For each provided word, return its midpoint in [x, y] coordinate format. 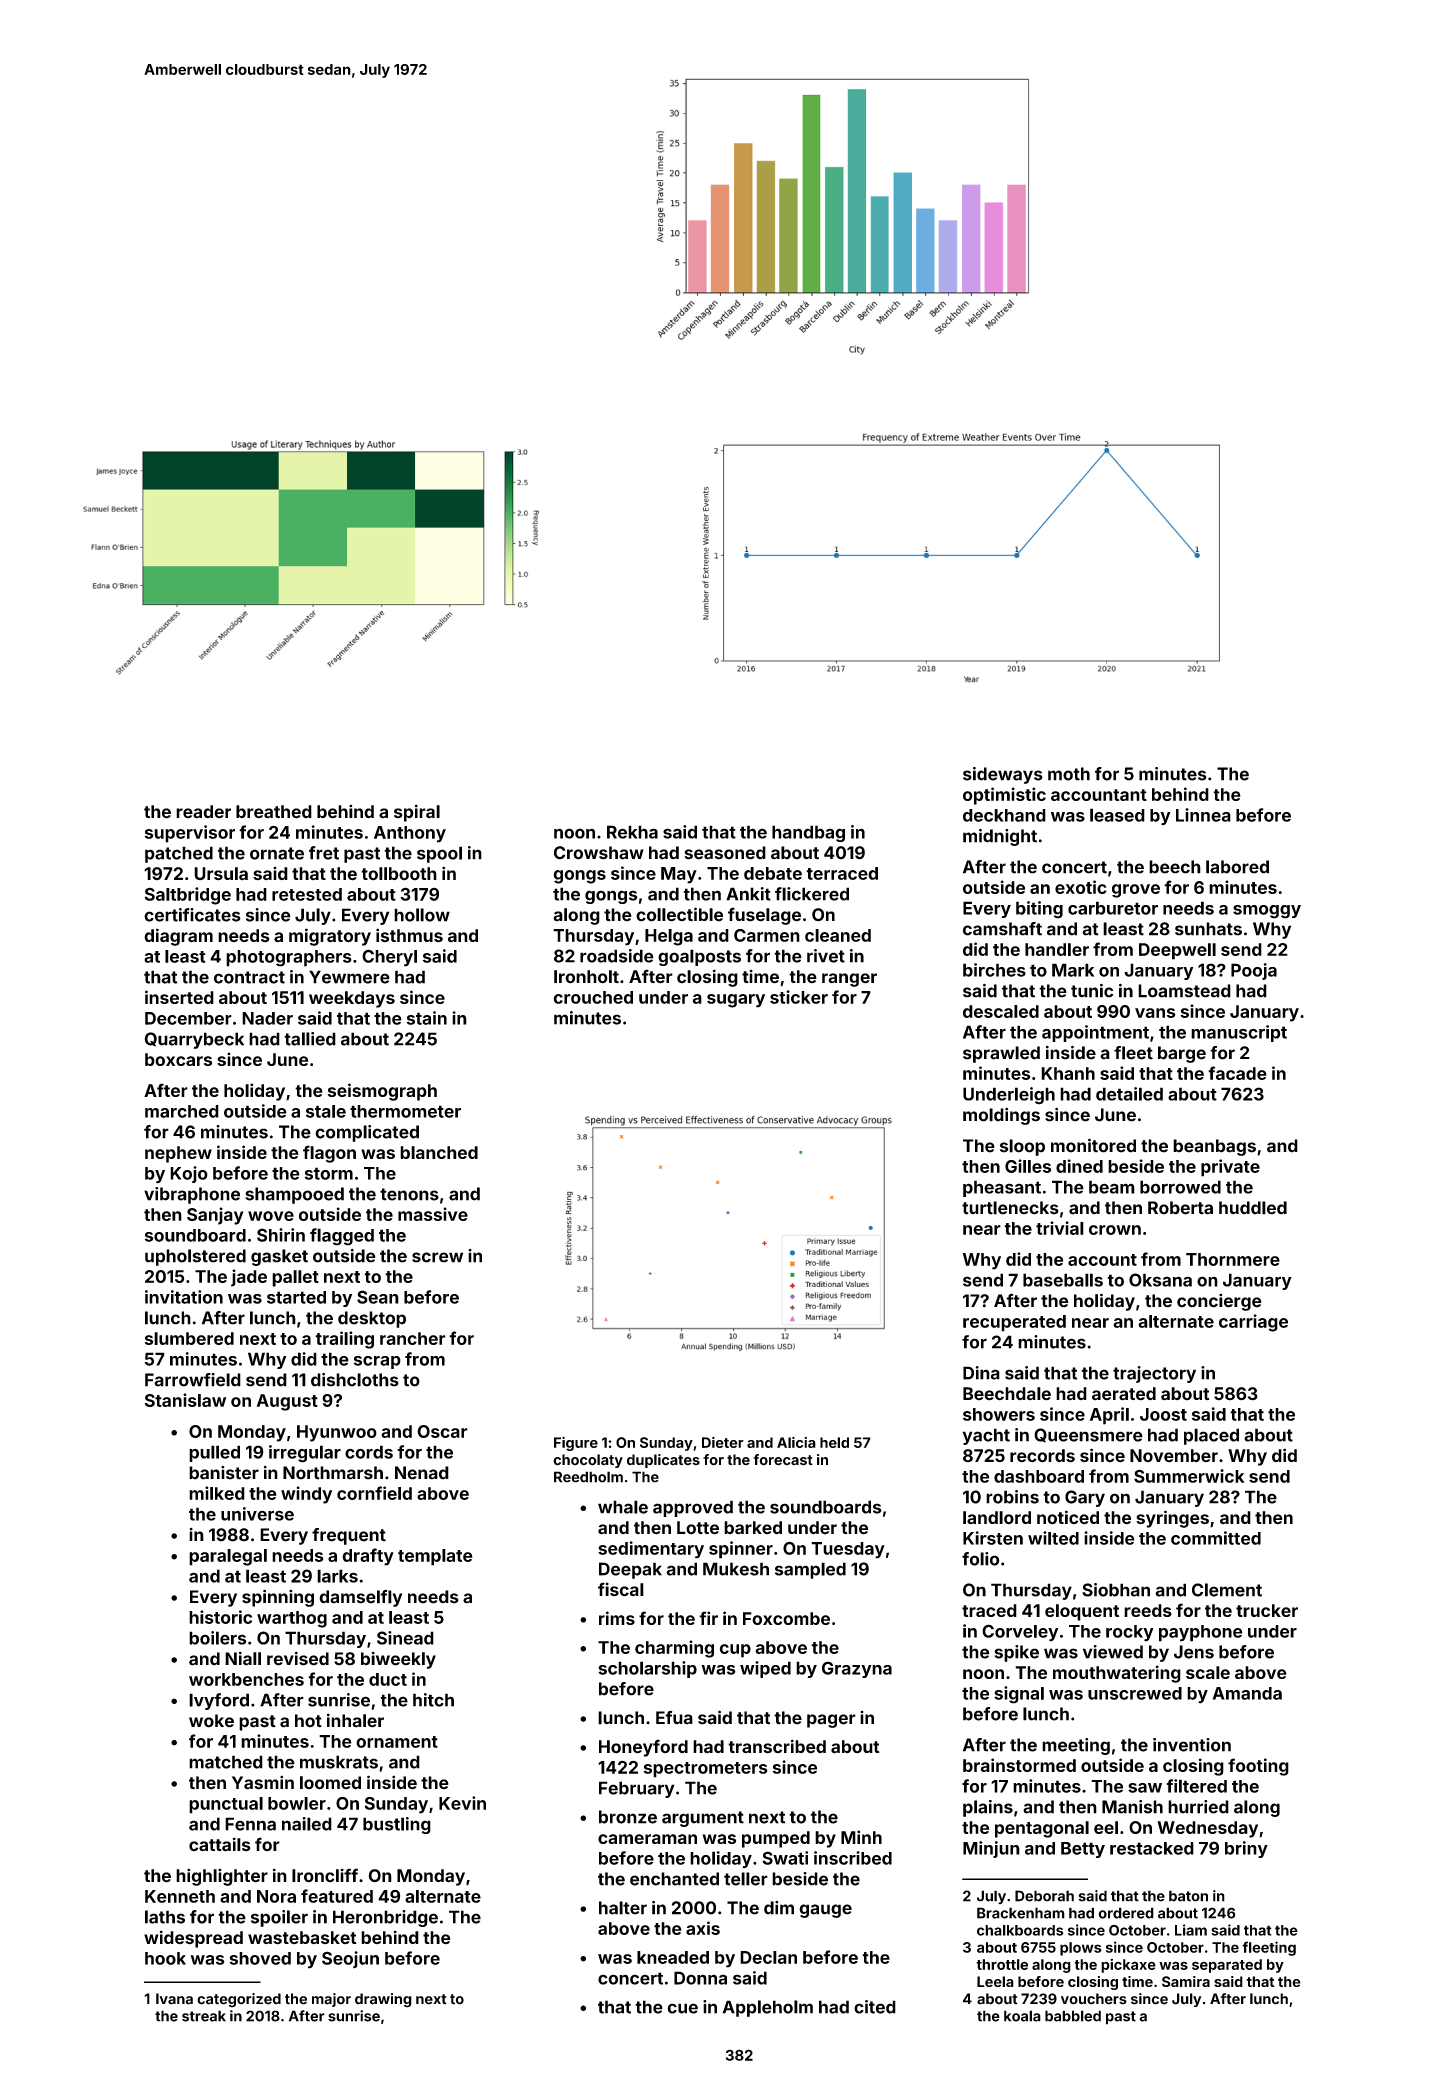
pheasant [1002, 1188]
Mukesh [736, 1569]
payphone [1200, 1633]
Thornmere [1233, 1259]
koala [1022, 2016]
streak [204, 2016]
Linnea [1203, 815]
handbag [808, 833]
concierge [1219, 1302]
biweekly [398, 1660]
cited [875, 2007]
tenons [409, 1194]
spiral [417, 813]
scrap [377, 1362]
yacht [986, 1436]
